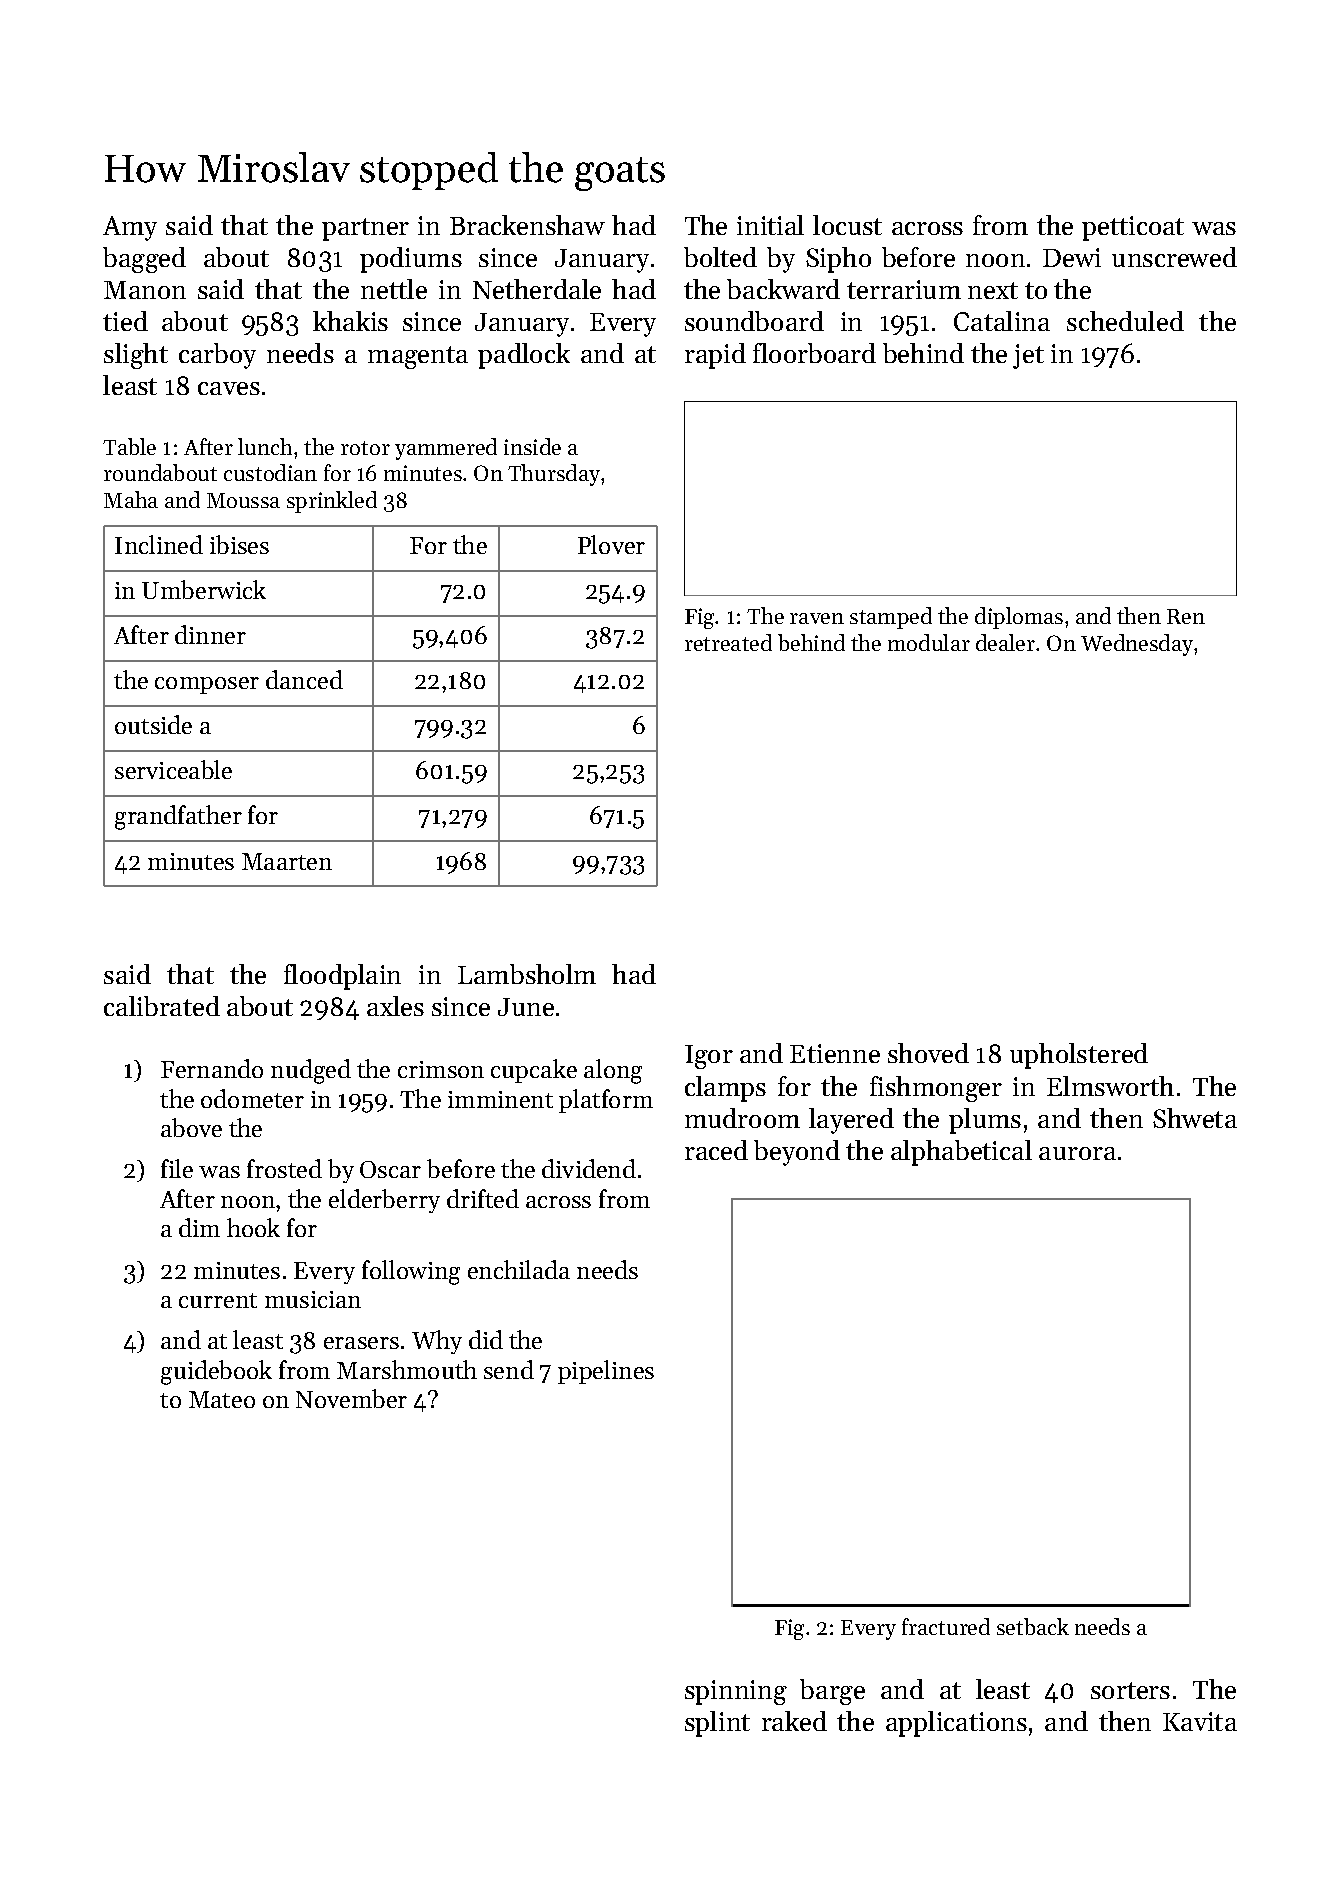  What do you see at coordinates (611, 544) in the screenshot?
I see `Plover` at bounding box center [611, 544].
